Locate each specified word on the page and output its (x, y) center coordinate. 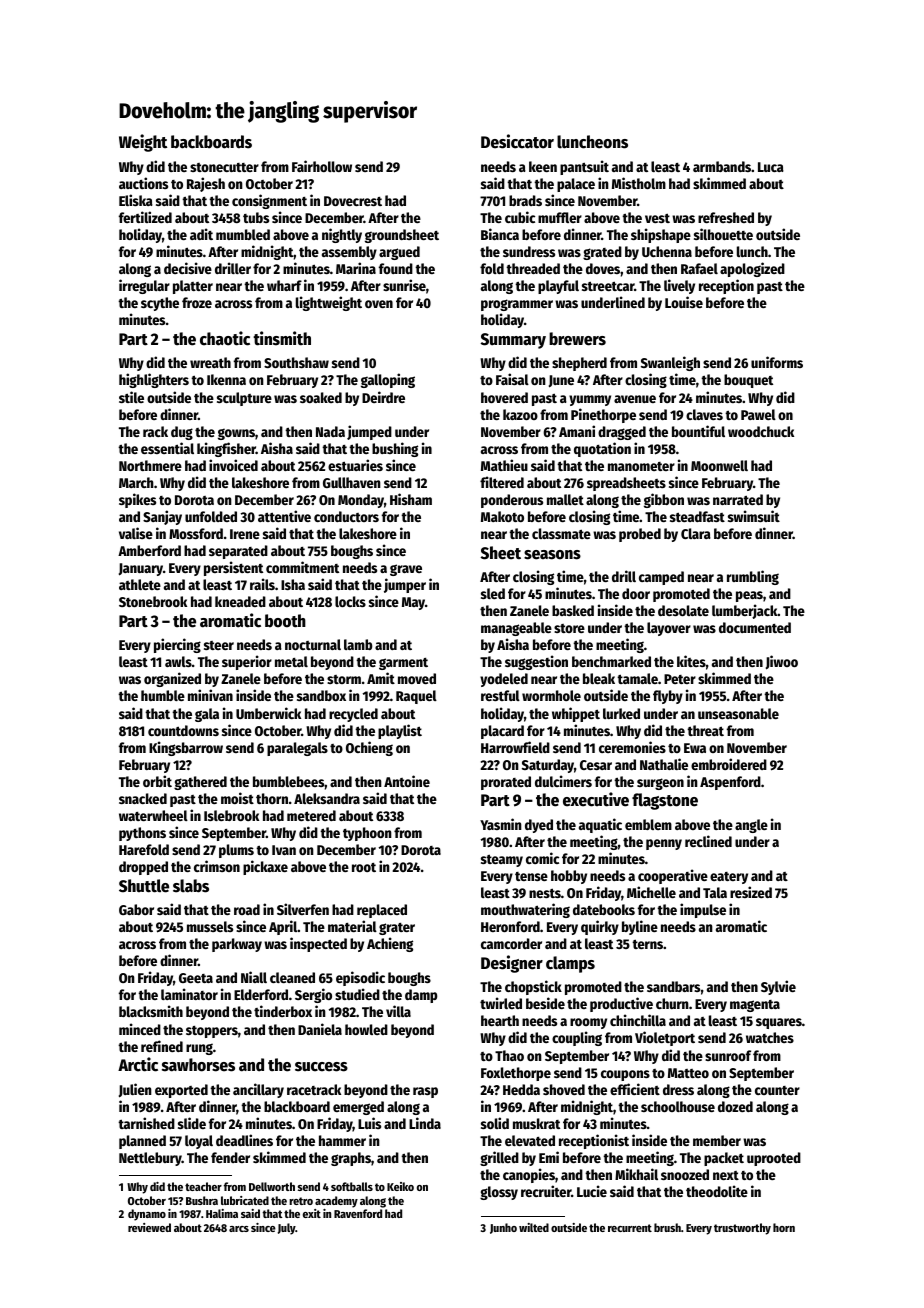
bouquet (748, 381)
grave (406, 570)
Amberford (149, 550)
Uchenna (667, 251)
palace (576, 185)
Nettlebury (150, 1159)
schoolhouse (678, 1106)
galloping (388, 380)
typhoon (367, 834)
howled (366, 1029)
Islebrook (231, 815)
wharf (284, 285)
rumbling (753, 577)
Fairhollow (322, 166)
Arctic (138, 1064)
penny (664, 844)
